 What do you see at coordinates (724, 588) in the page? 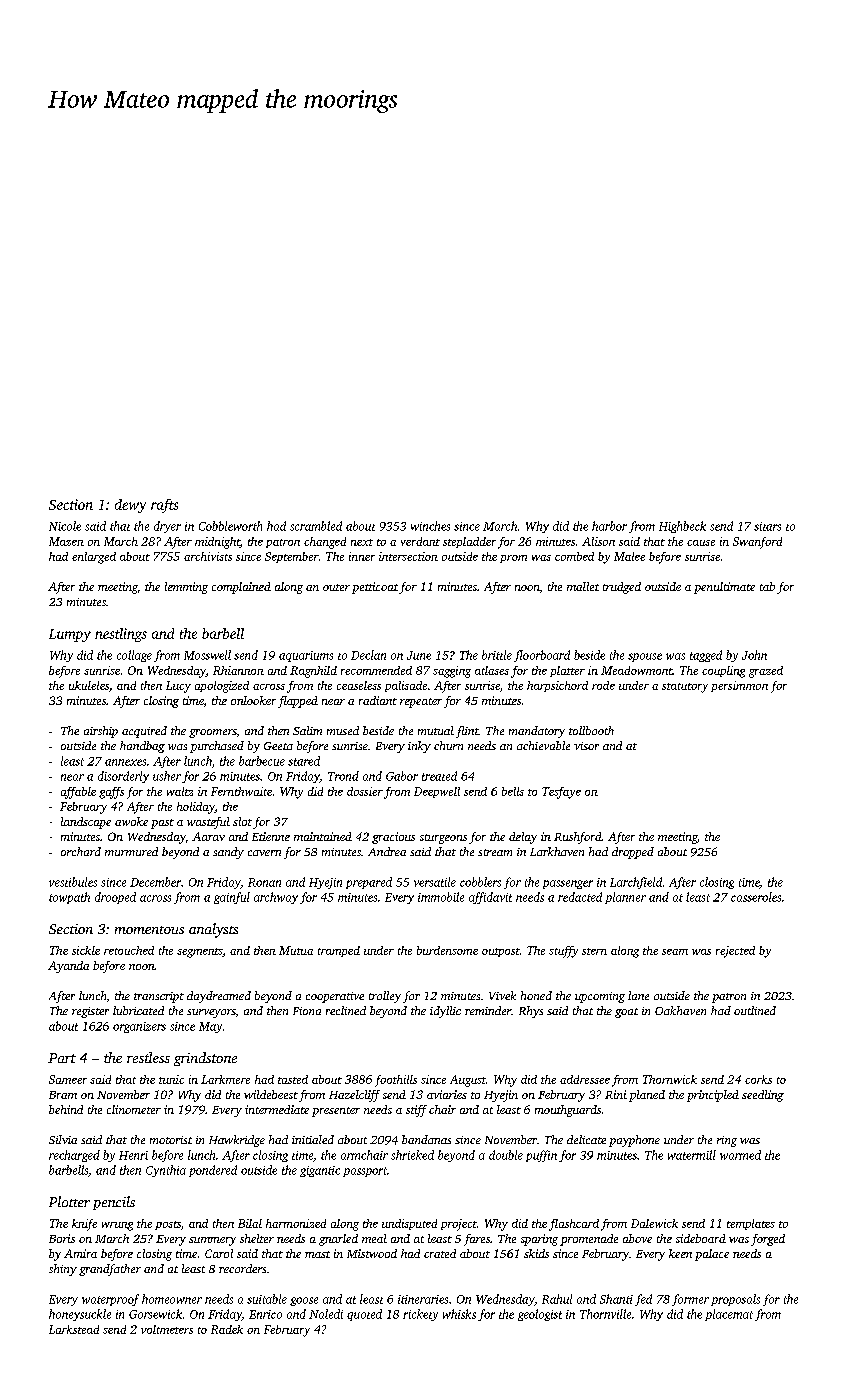
I see `penultimate` at bounding box center [724, 588].
